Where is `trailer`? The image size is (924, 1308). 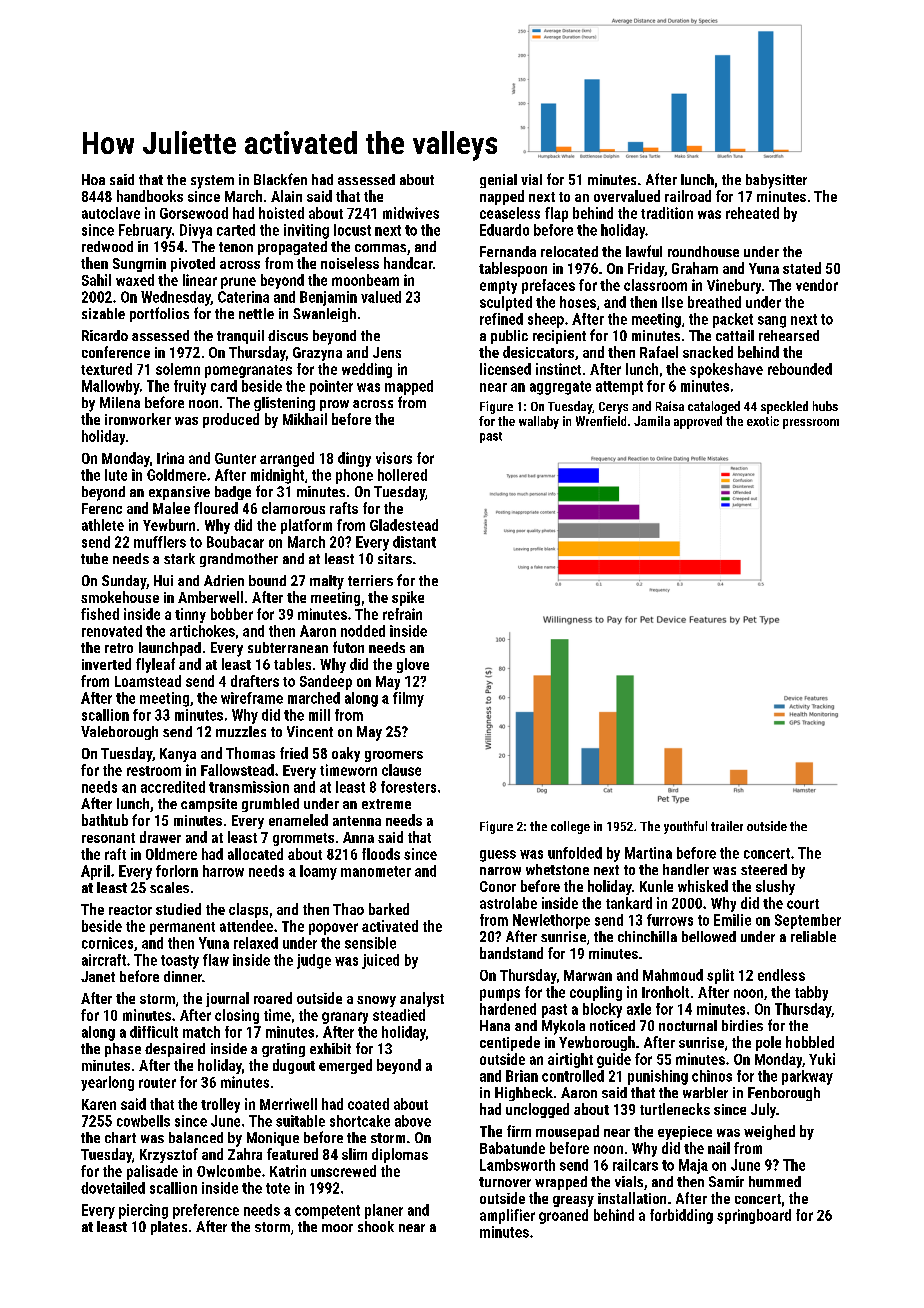 trailer is located at coordinates (727, 826).
